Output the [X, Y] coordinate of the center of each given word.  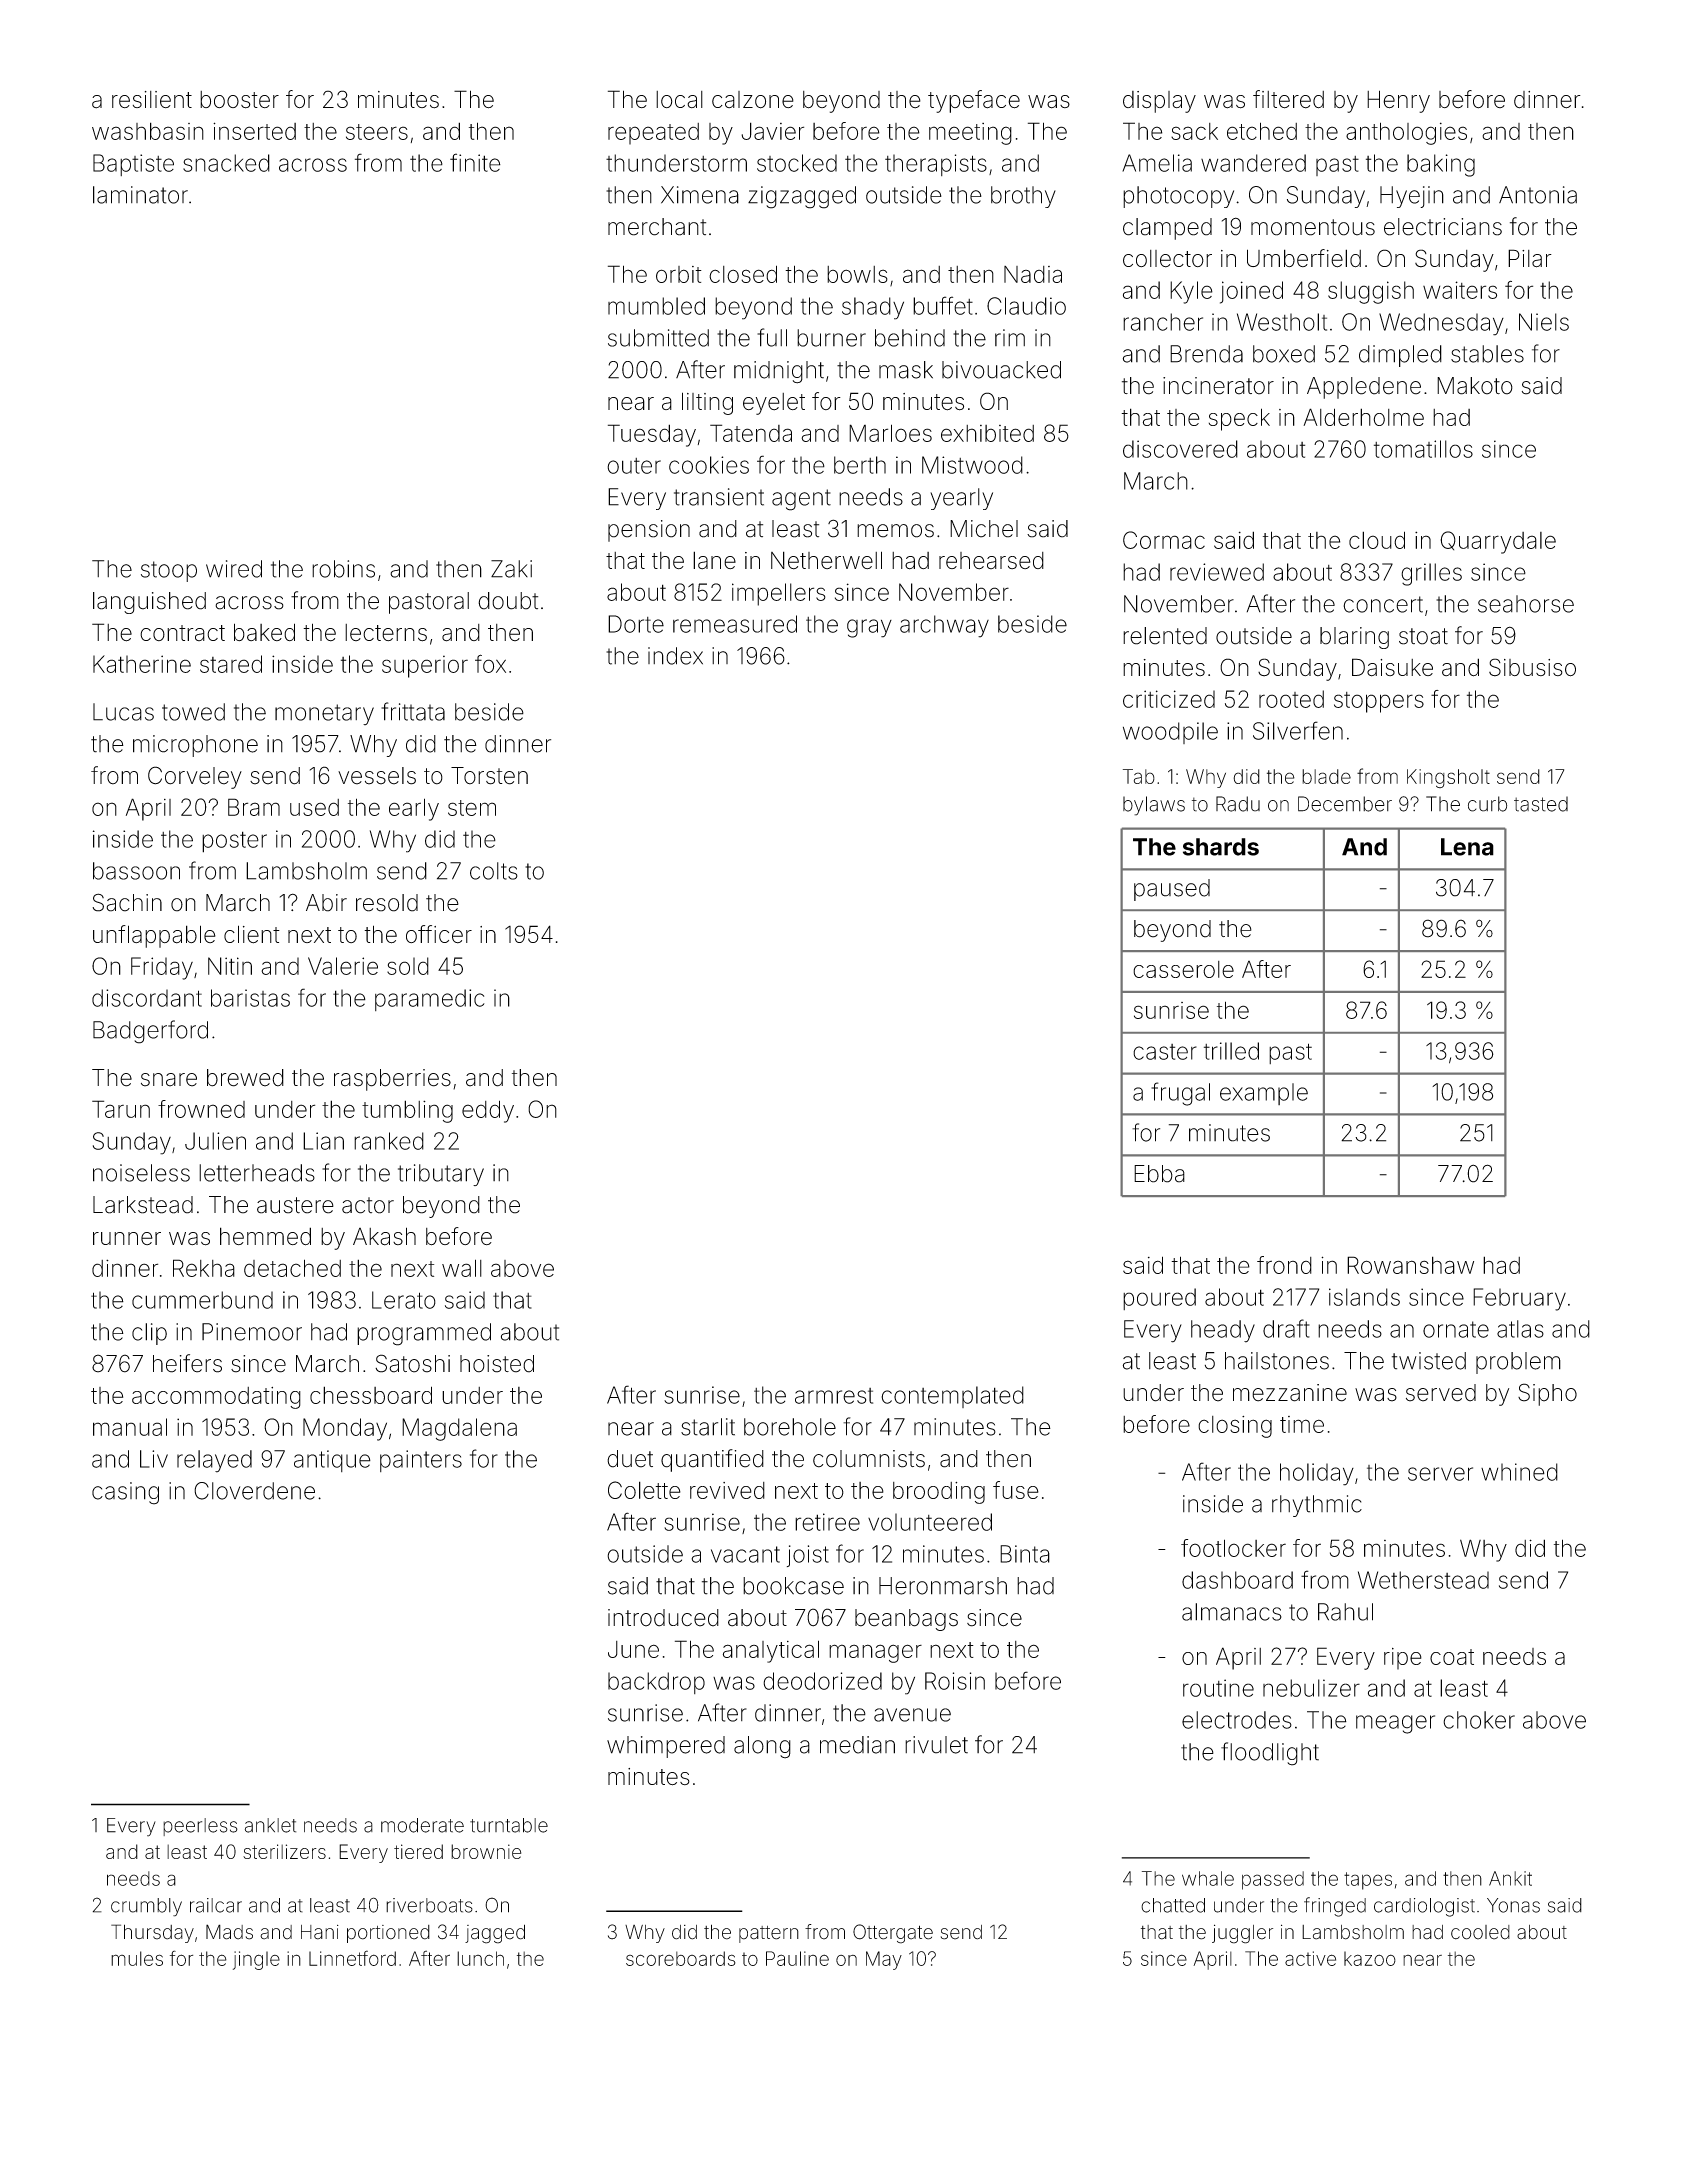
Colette [644, 1490]
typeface [974, 101]
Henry [1398, 101]
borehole [790, 1427]
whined [1519, 1472]
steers [377, 132]
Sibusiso [1532, 667]
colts [494, 871]
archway [944, 626]
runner [127, 1238]
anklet [270, 1825]
